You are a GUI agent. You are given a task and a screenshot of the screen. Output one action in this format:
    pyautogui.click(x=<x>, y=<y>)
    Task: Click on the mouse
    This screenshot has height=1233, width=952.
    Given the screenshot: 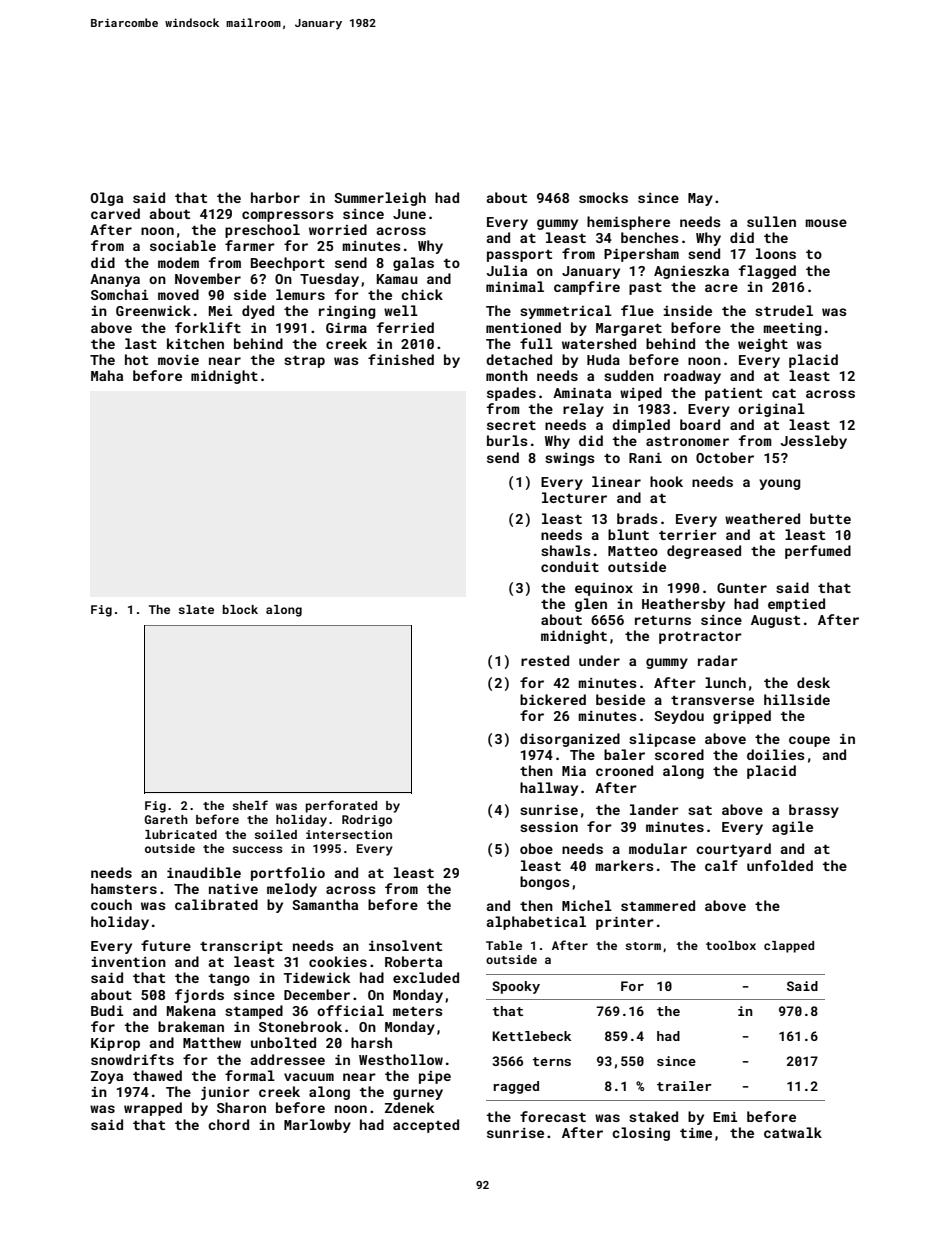 What is the action you would take?
    pyautogui.click(x=826, y=223)
